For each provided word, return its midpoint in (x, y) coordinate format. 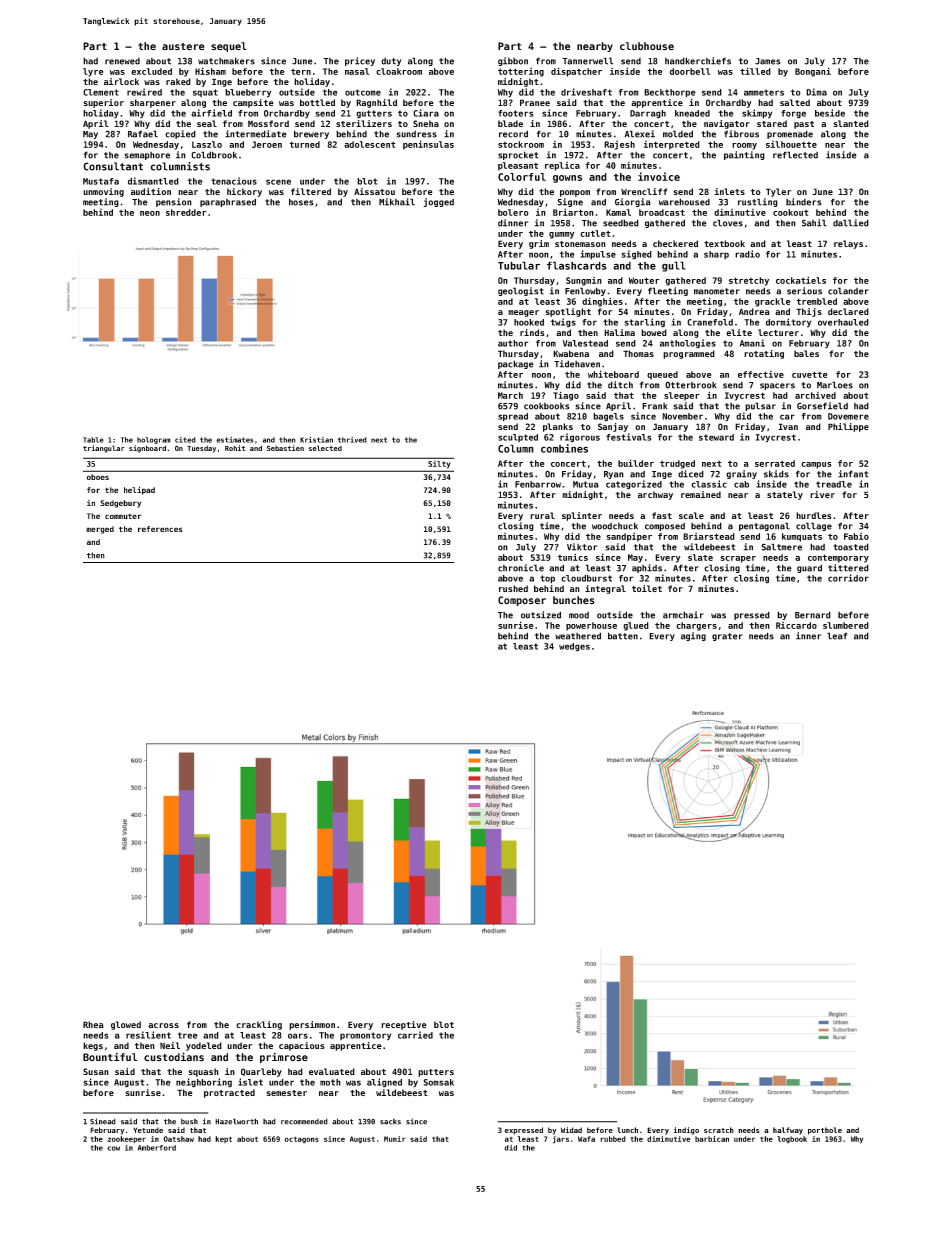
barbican (712, 1139)
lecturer (778, 332)
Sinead (103, 1121)
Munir (395, 1139)
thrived (352, 440)
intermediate (256, 134)
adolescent (370, 144)
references (160, 529)
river (822, 494)
